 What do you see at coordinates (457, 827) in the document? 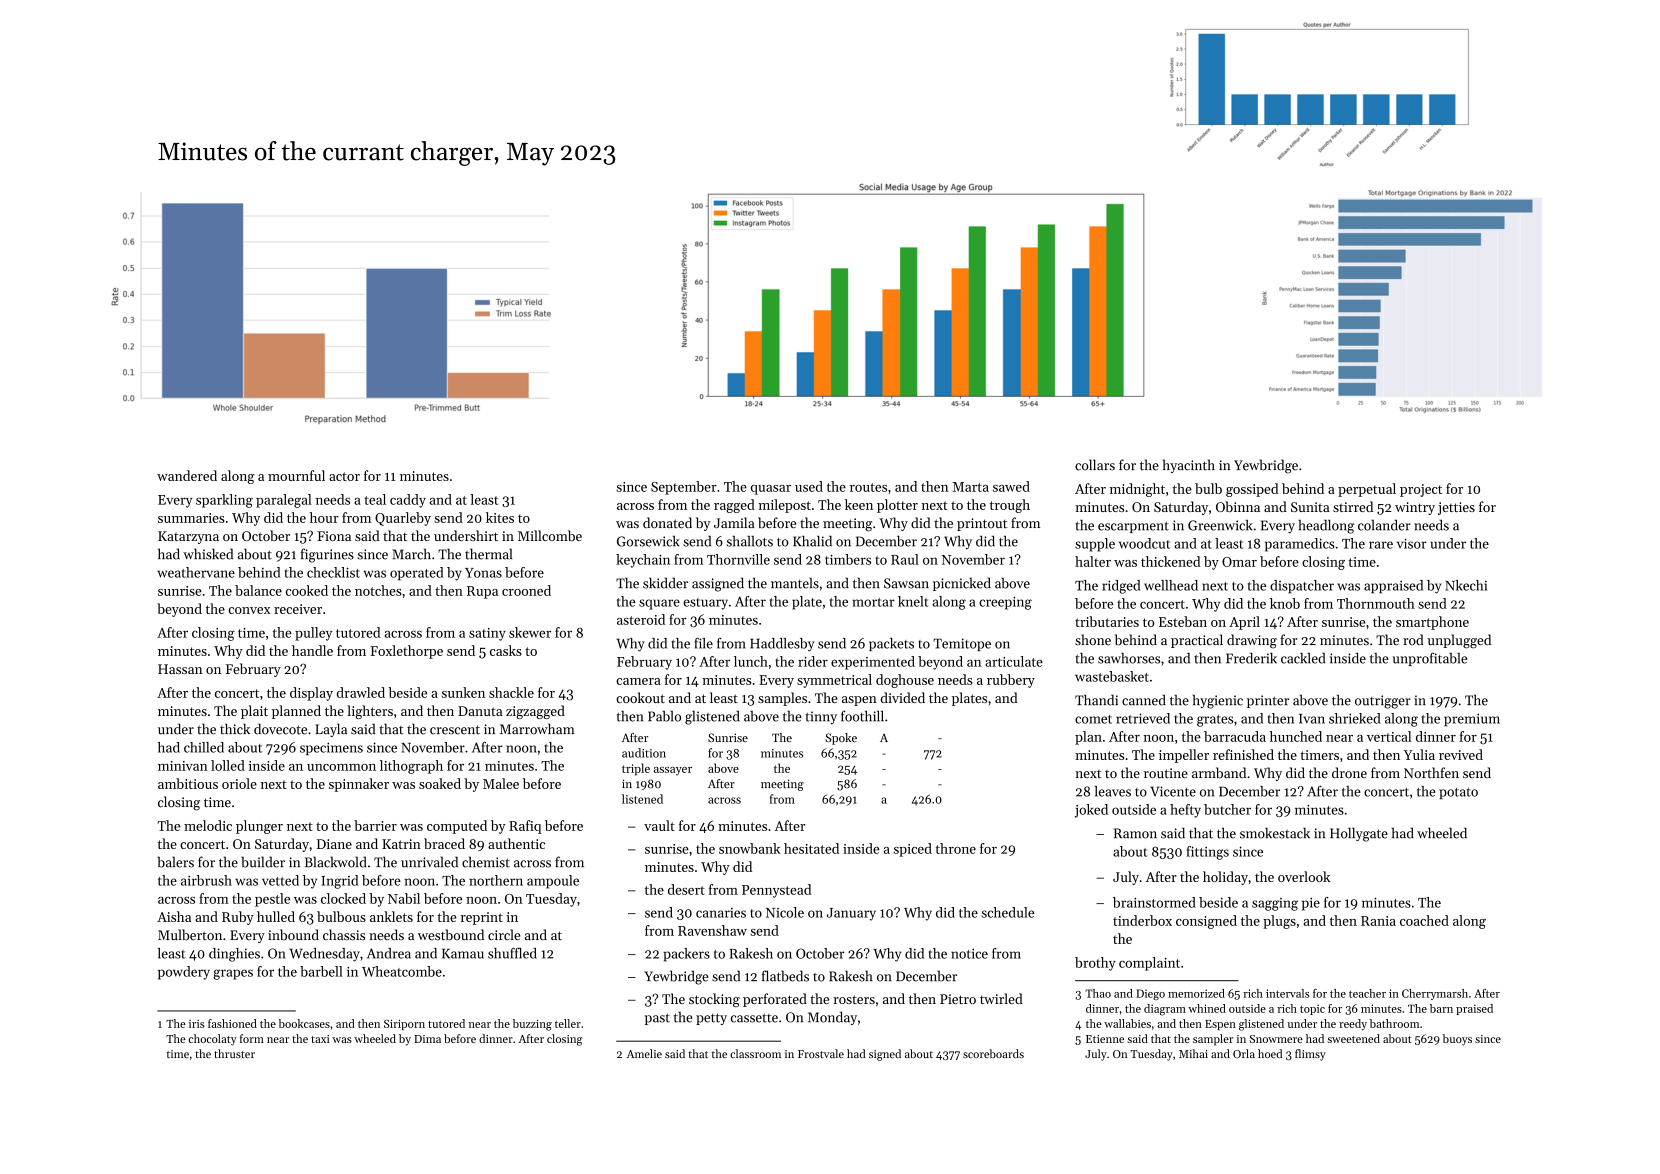
I see `computed` at bounding box center [457, 827].
